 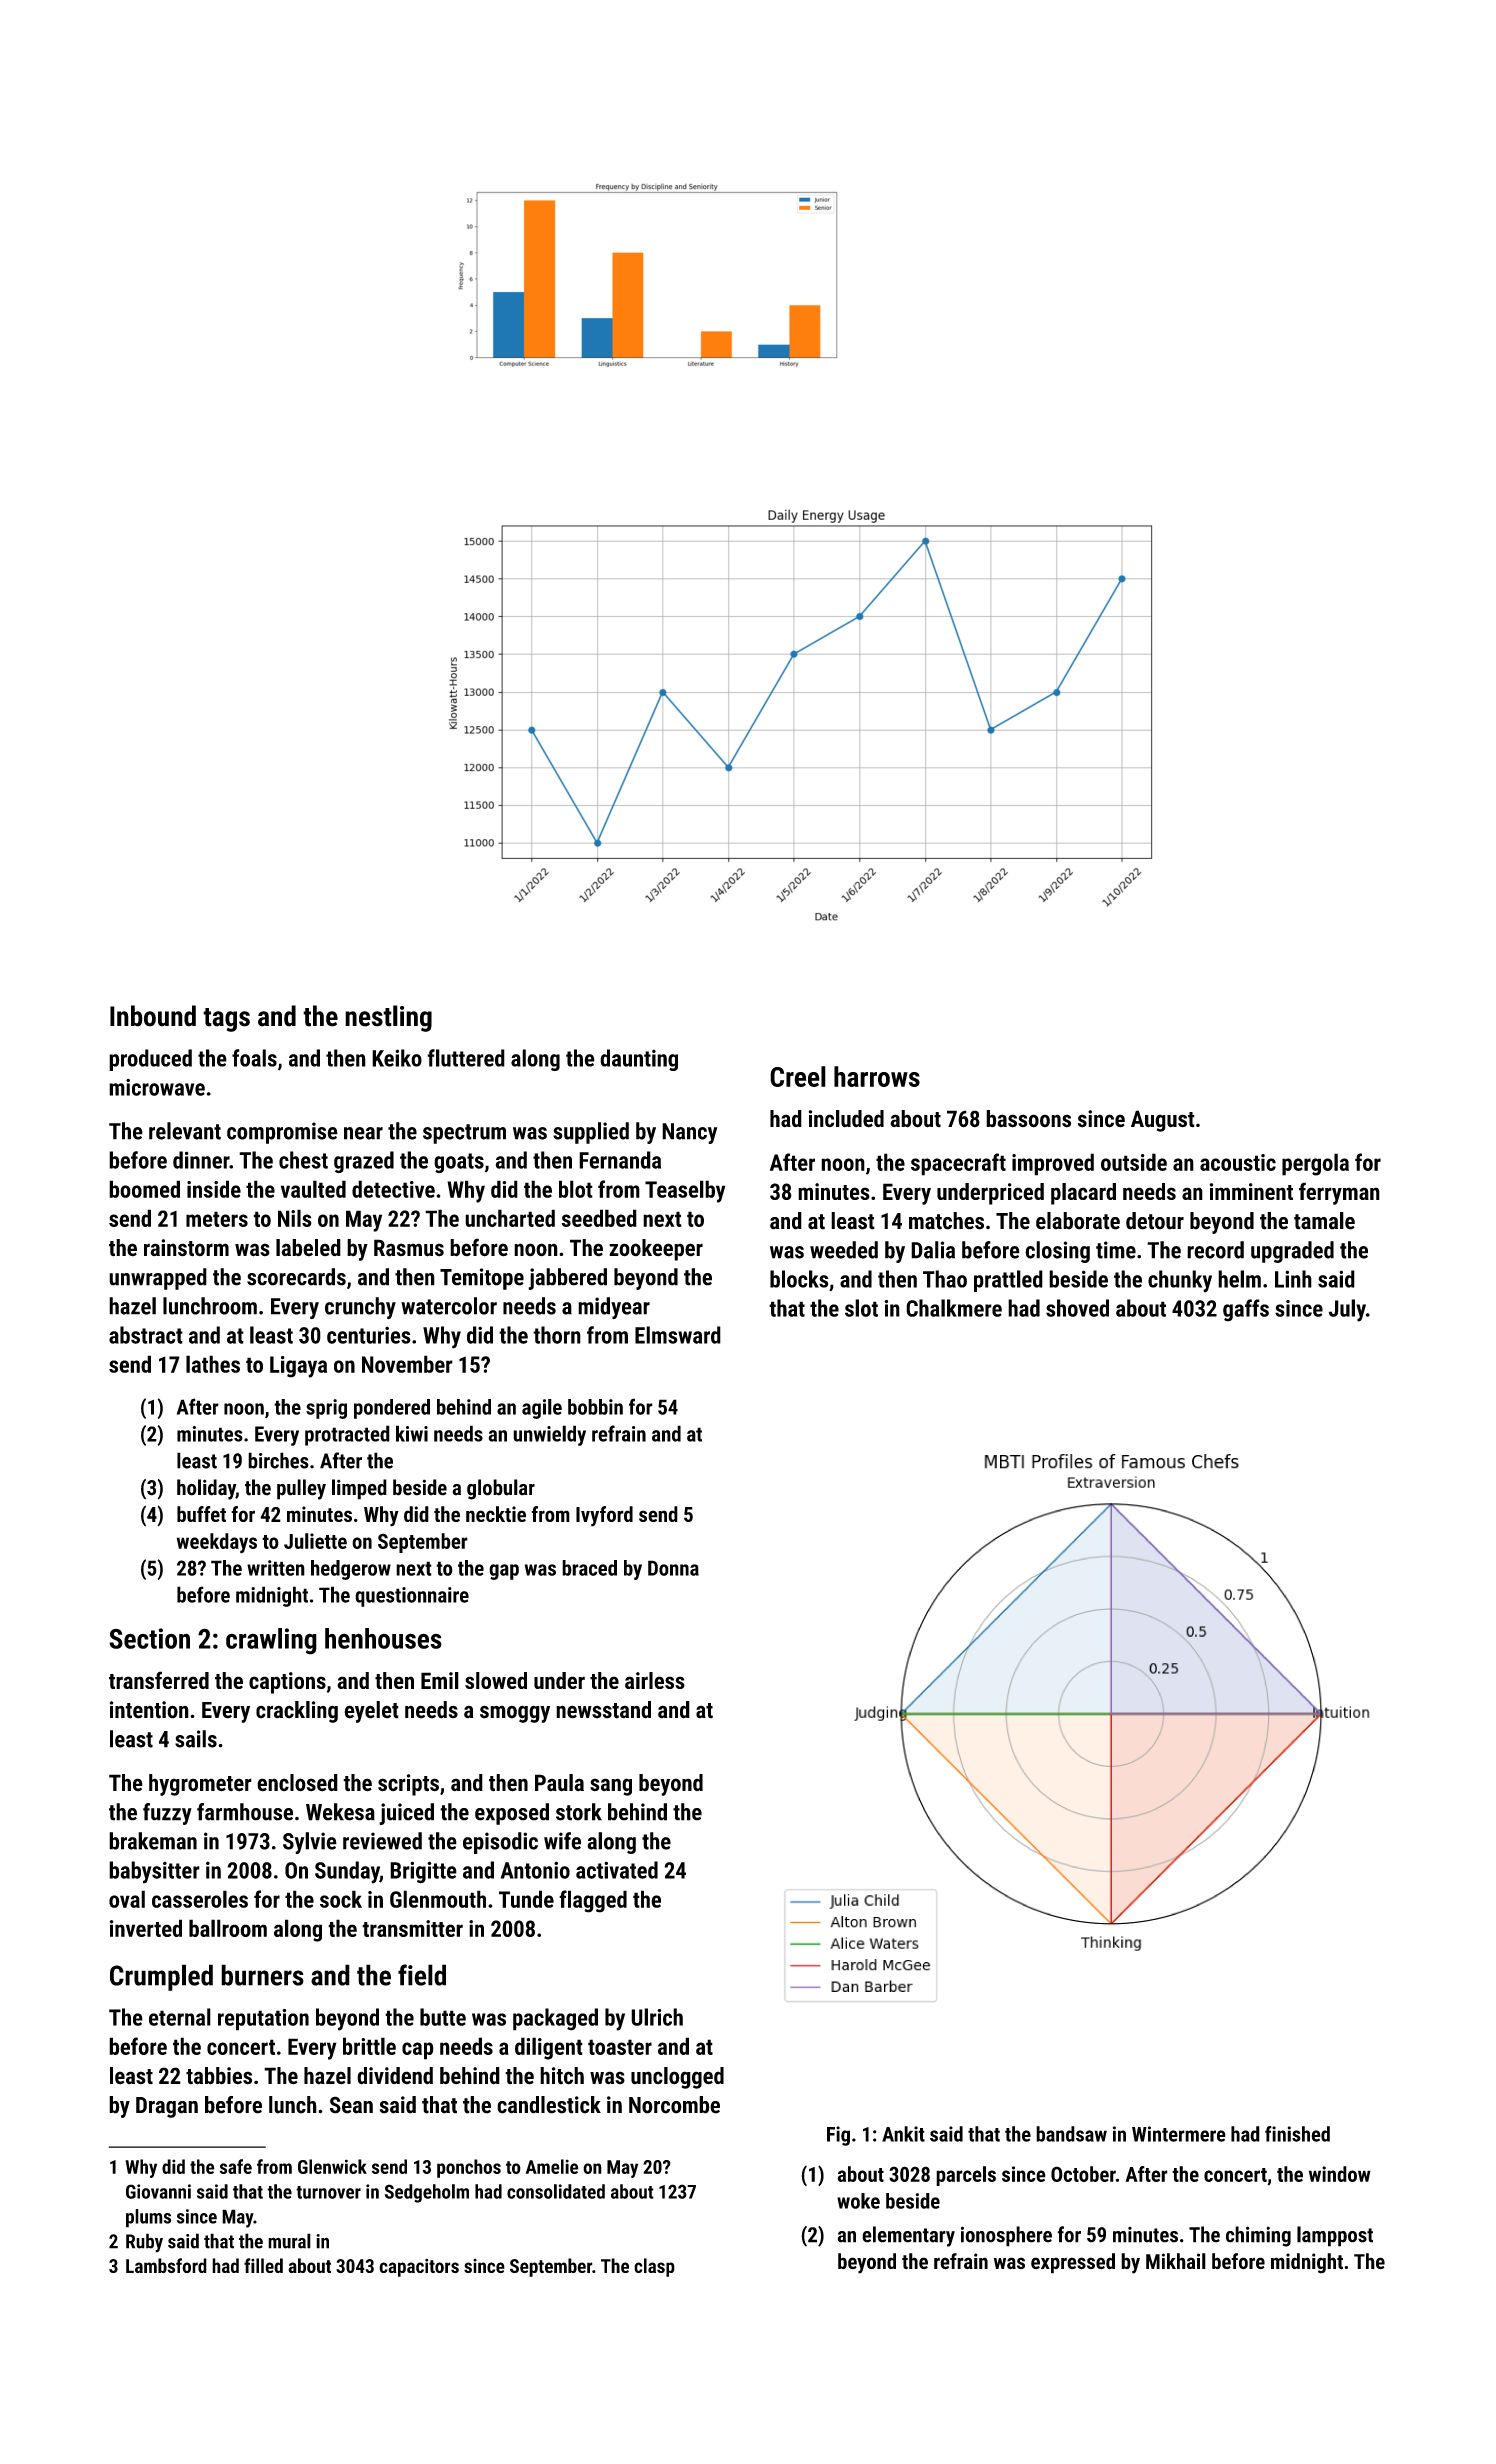 I want to click on activated, so click(x=617, y=1870).
